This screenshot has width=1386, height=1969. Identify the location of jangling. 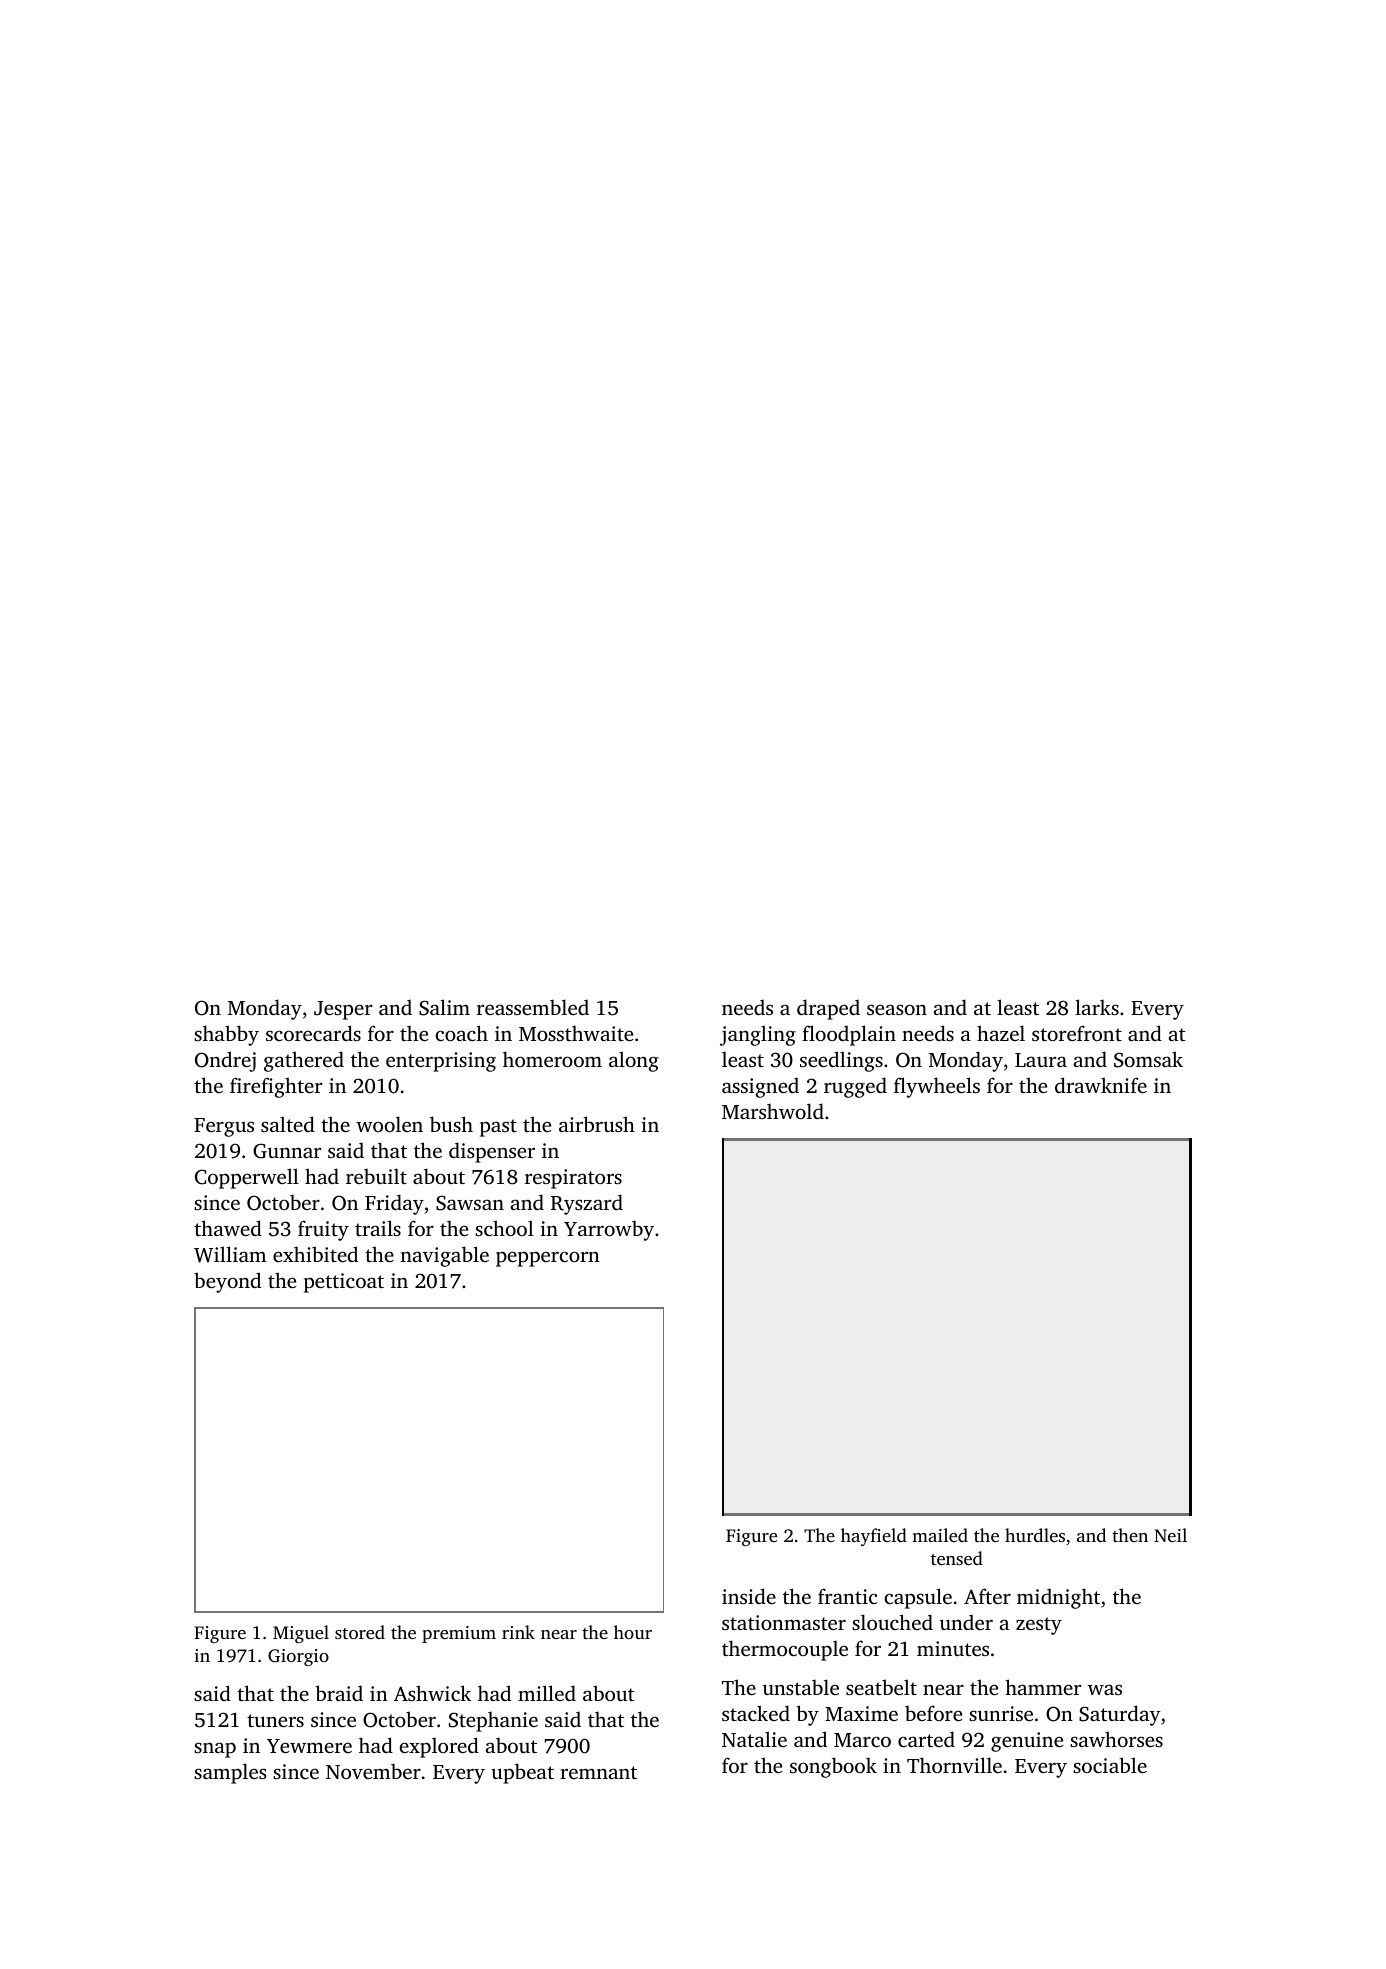
(758, 1035).
